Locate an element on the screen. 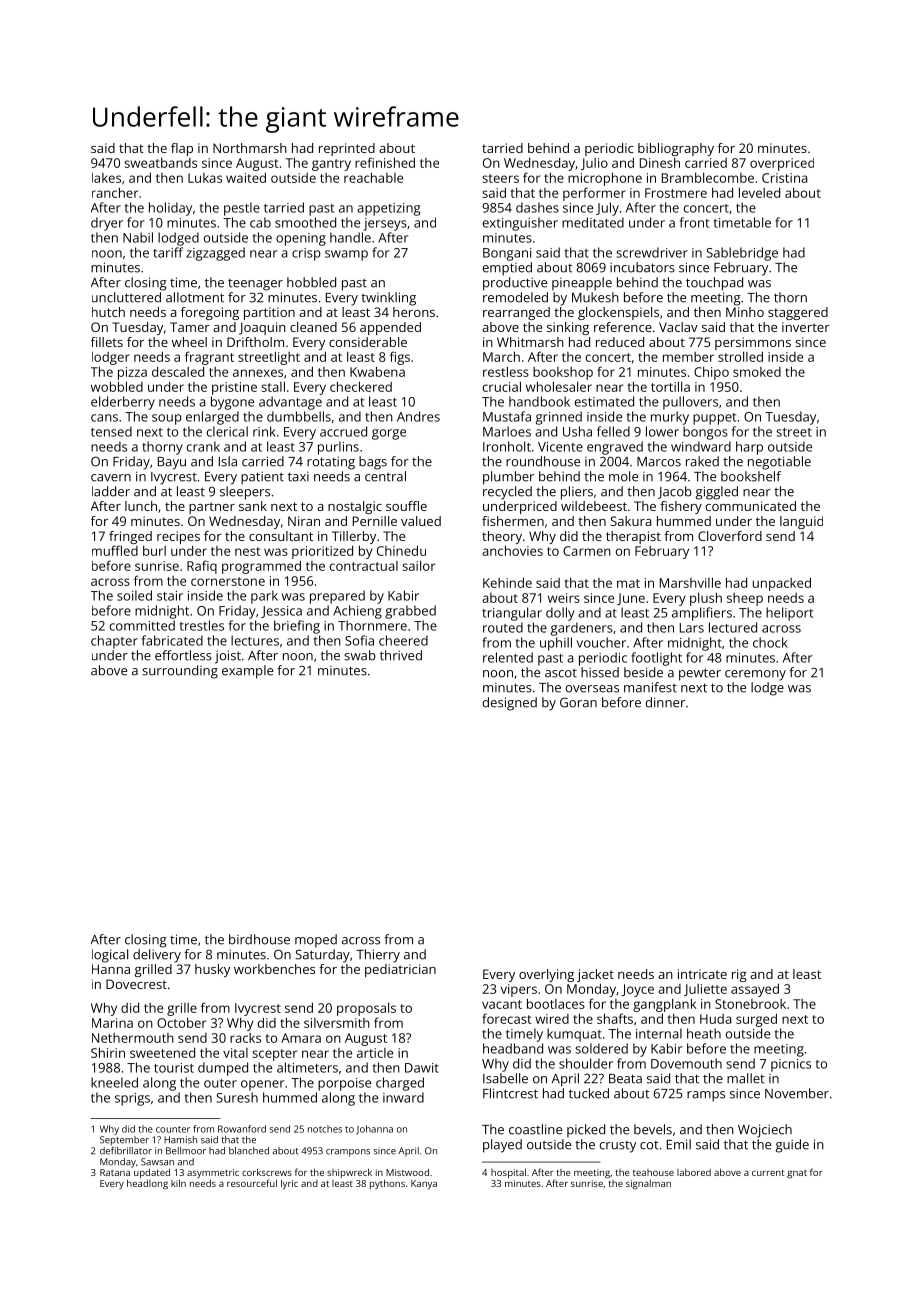  reduced is located at coordinates (620, 342).
